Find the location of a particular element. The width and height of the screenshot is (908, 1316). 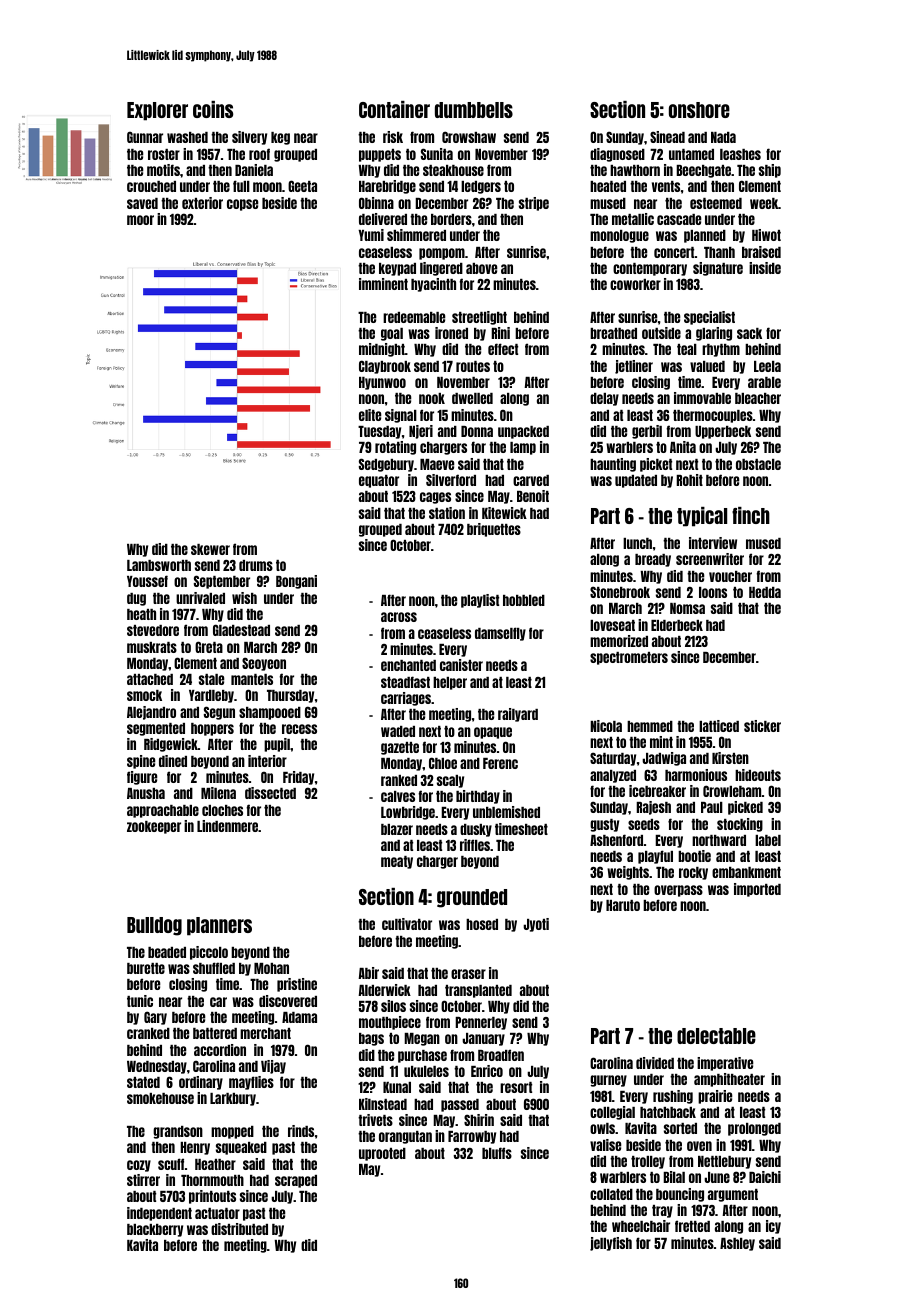

Gary is located at coordinates (155, 1018).
